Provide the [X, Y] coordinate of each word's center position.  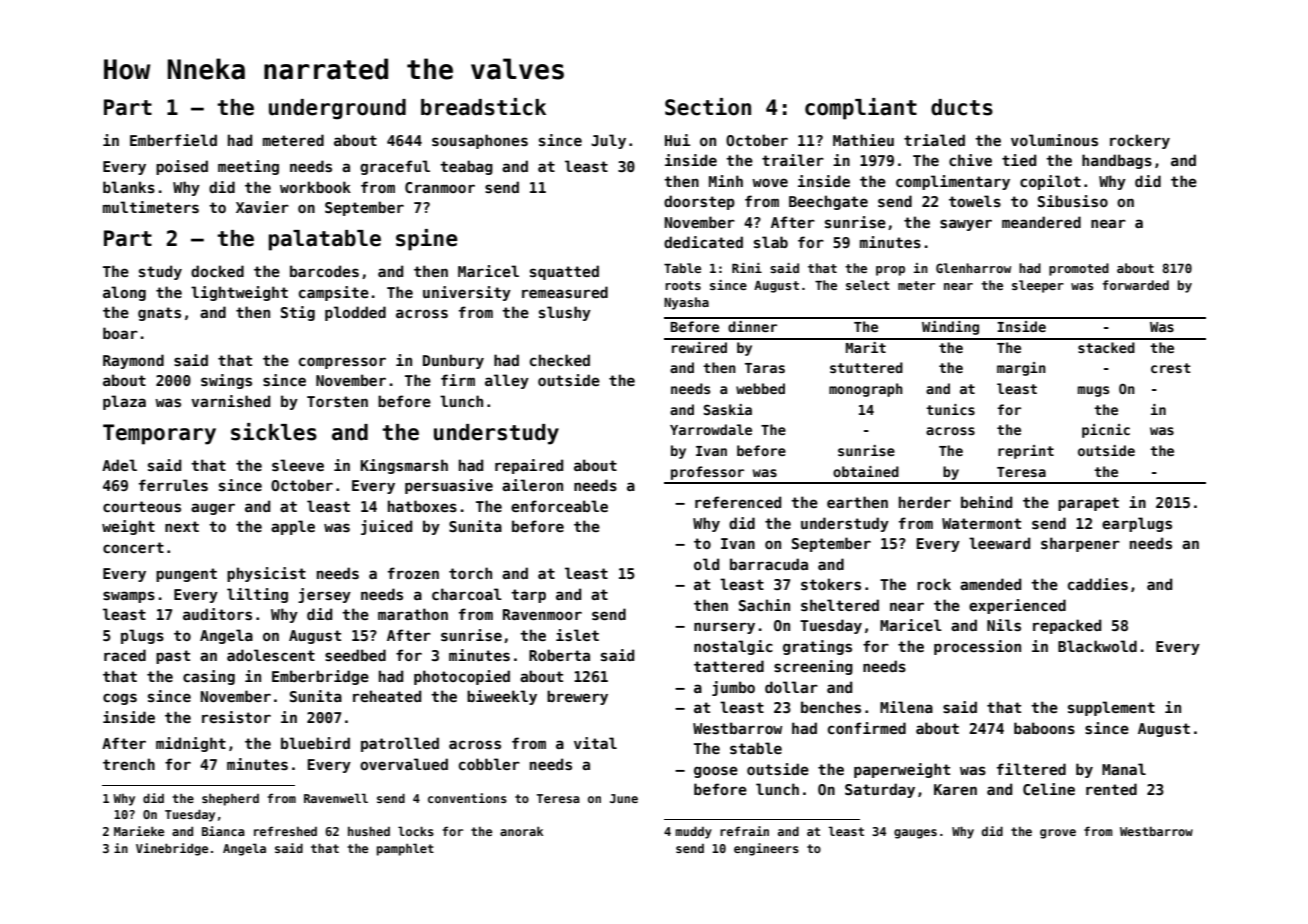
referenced [738, 502]
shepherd [230, 799]
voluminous [1054, 140]
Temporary [159, 434]
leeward [999, 543]
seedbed [355, 655]
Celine [1049, 789]
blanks [129, 187]
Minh [726, 181]
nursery [724, 628]
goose [716, 772]
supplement [1111, 708]
